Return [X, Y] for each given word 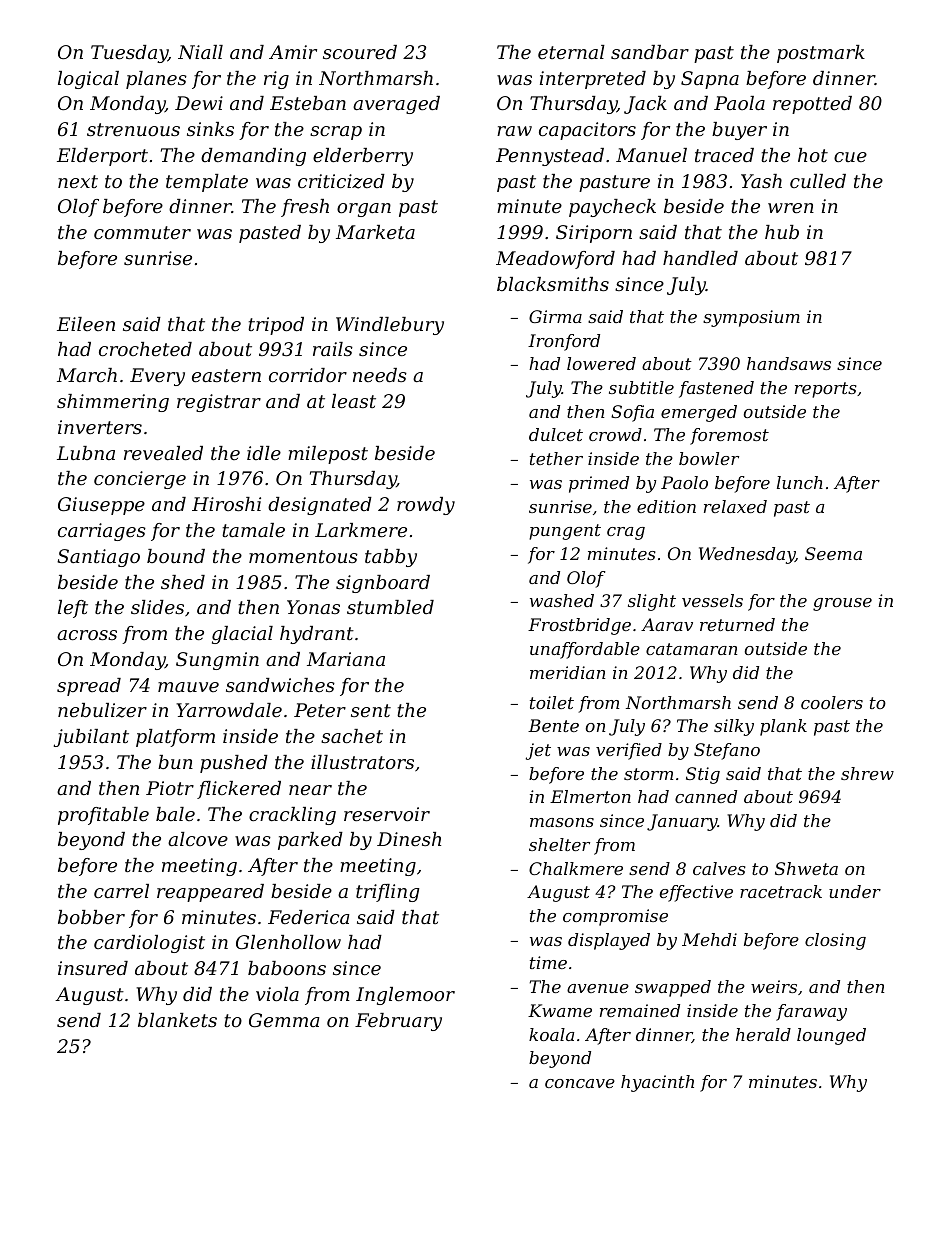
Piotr [170, 788]
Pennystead [550, 157]
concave [580, 1083]
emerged [699, 413]
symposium [751, 318]
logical [88, 80]
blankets [177, 1020]
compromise [615, 917]
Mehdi [709, 939]
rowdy [426, 506]
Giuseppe [101, 506]
